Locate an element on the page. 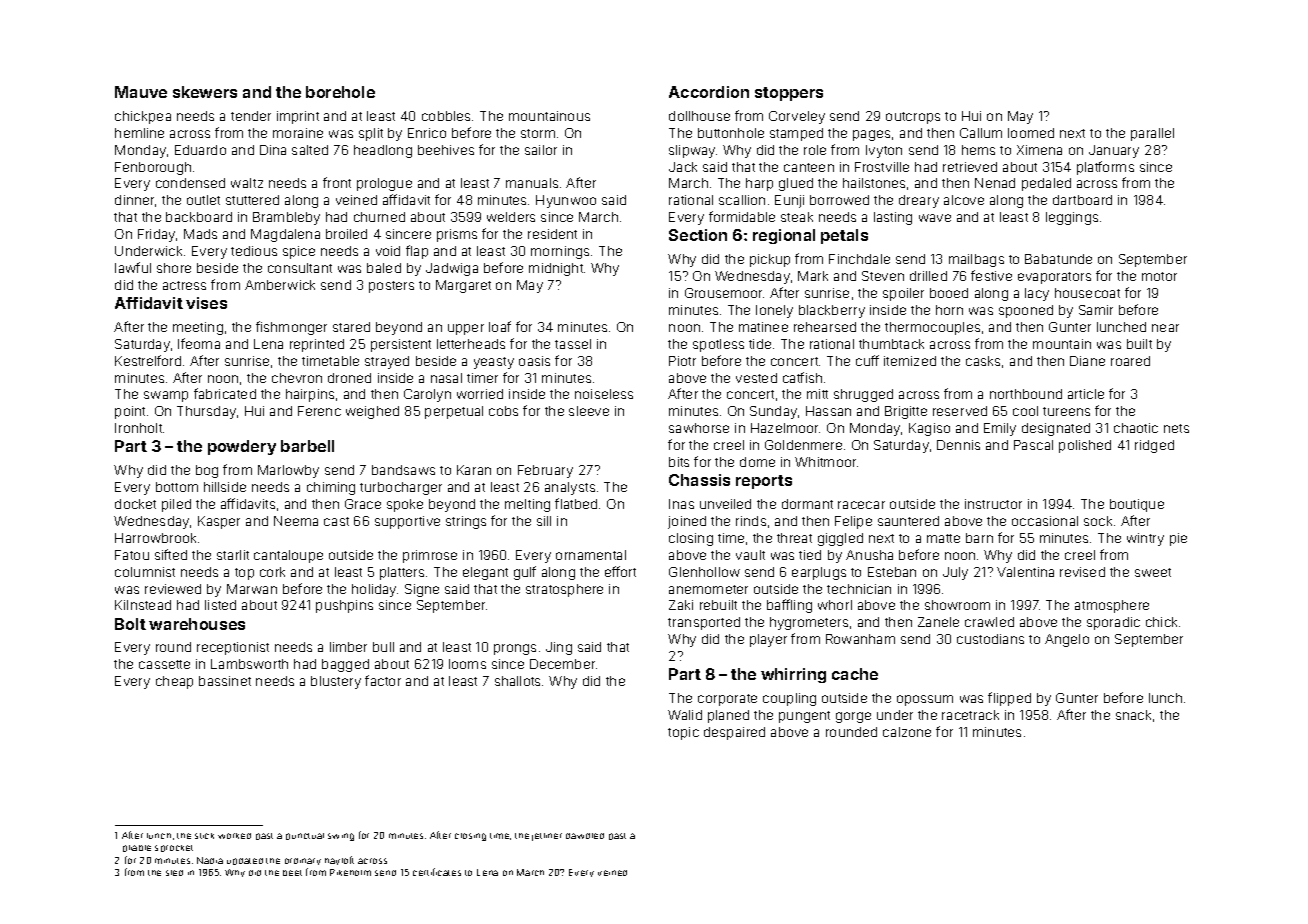 The width and height of the document is (1308, 924). mailbags is located at coordinates (976, 260).
